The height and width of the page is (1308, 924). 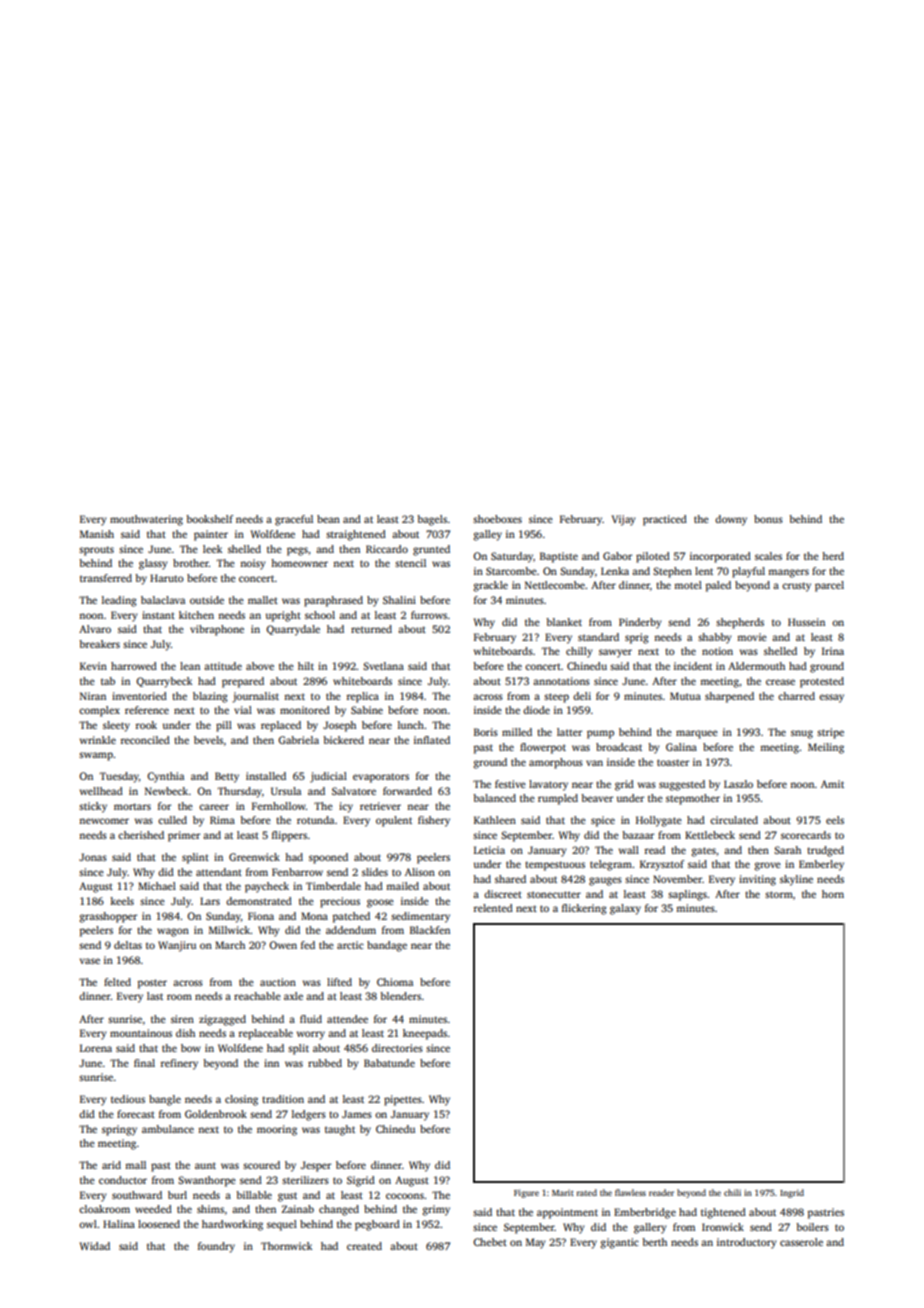 I want to click on attendant, so click(x=219, y=872).
